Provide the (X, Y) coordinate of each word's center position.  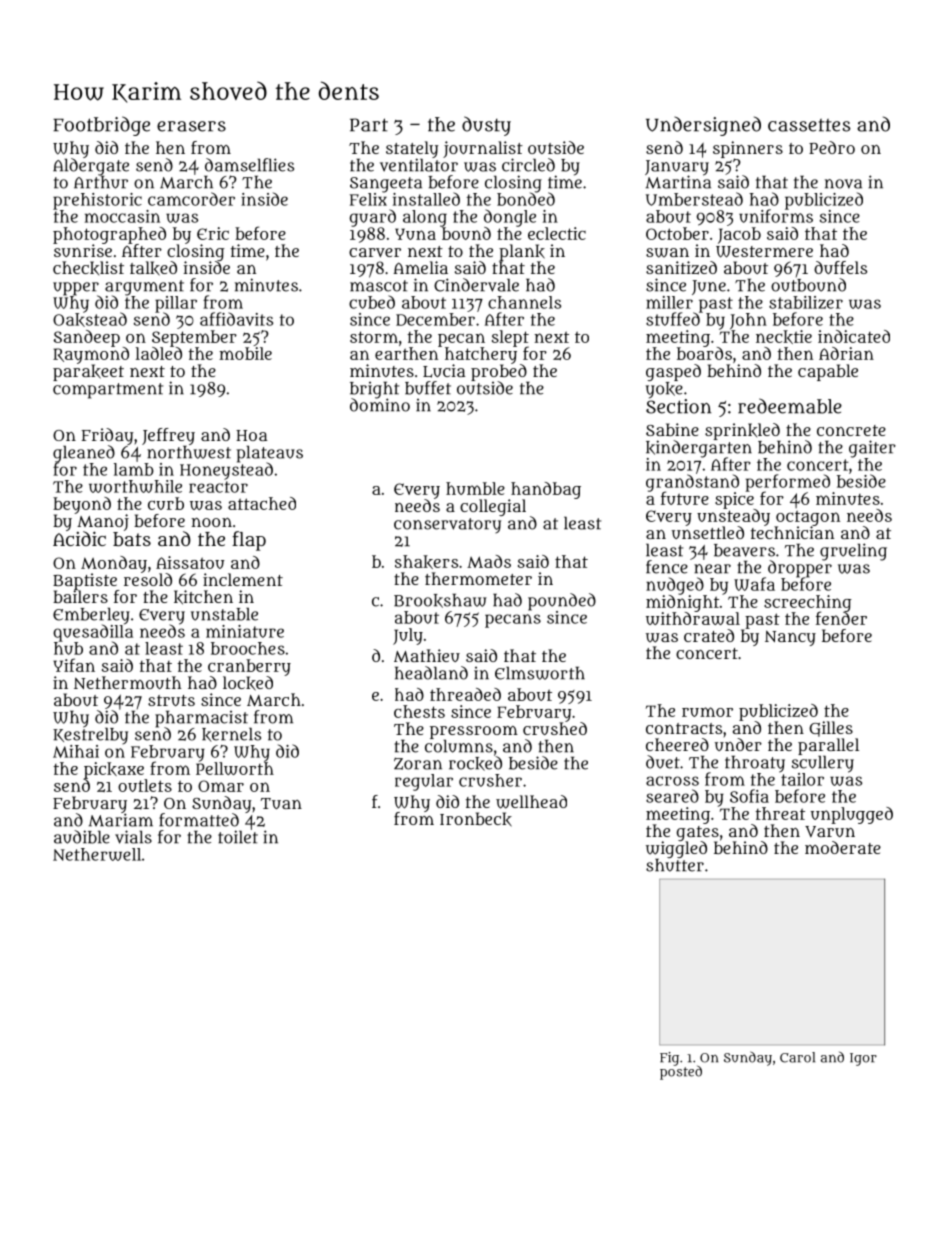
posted (681, 1073)
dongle (510, 218)
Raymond (91, 355)
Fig (669, 1059)
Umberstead (694, 199)
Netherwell (97, 854)
